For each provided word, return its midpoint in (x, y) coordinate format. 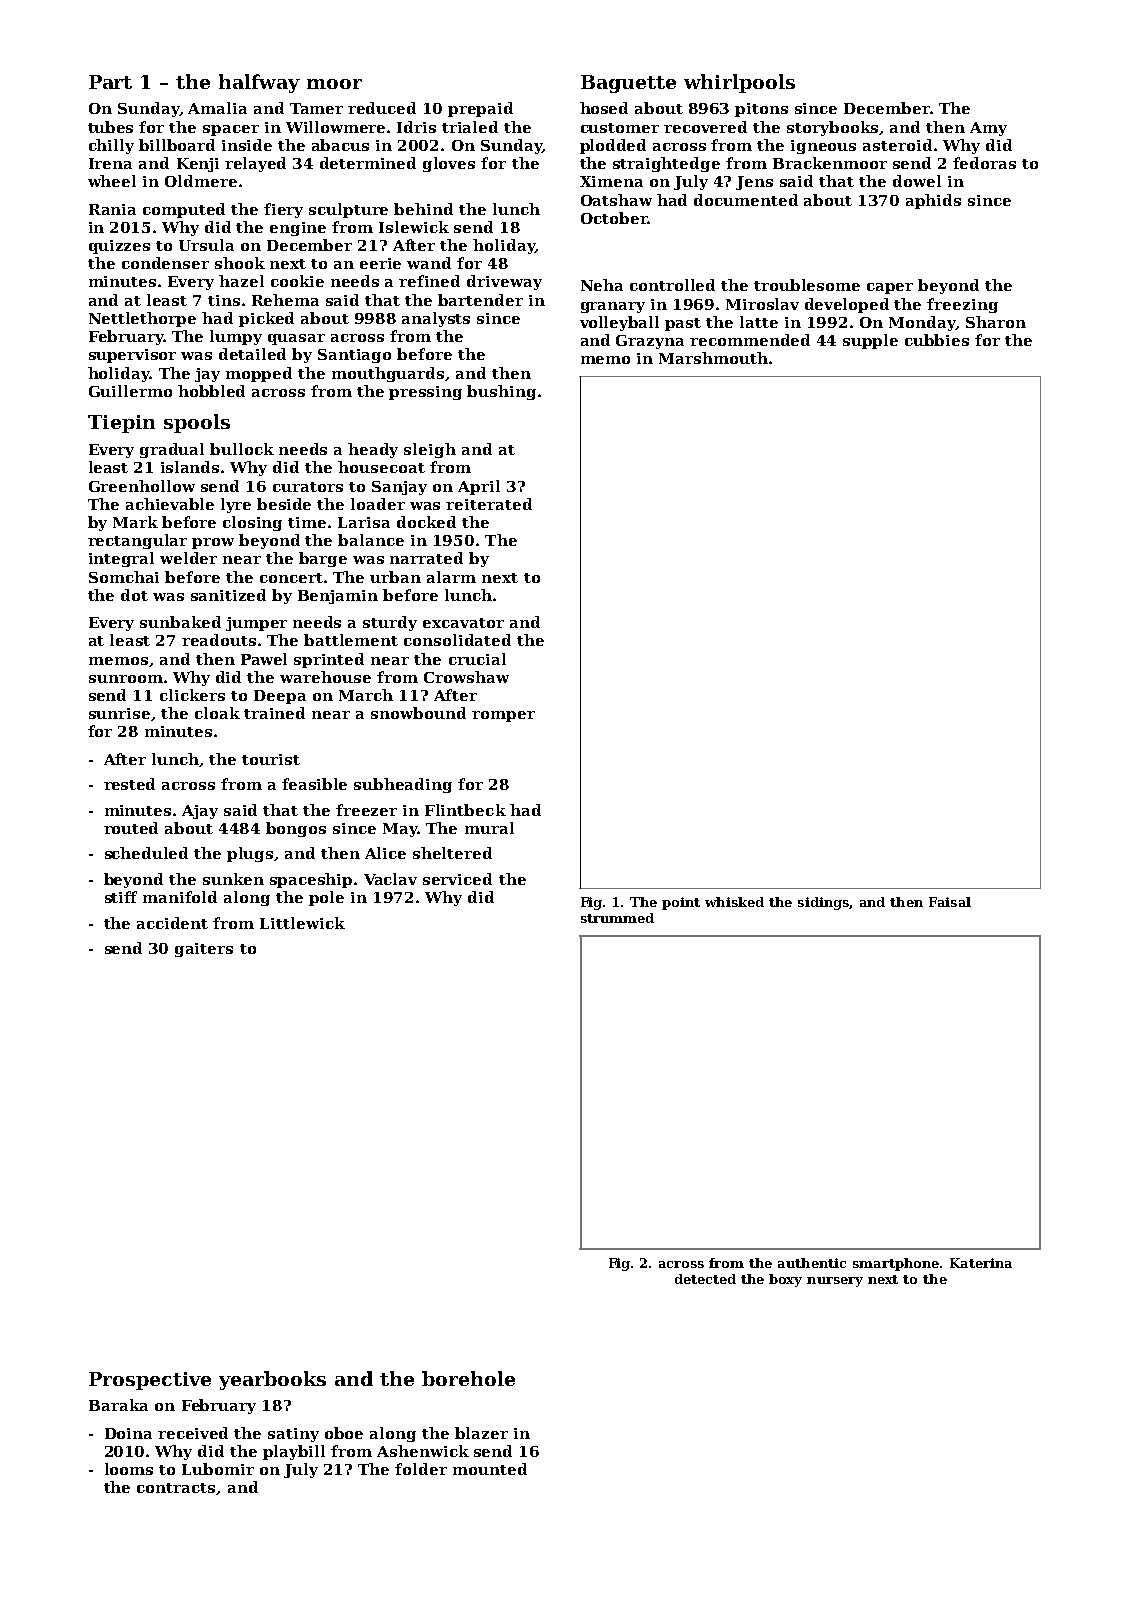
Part (110, 82)
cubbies (937, 340)
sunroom (126, 679)
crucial (477, 659)
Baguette (628, 84)
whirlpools (739, 83)
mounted (490, 1469)
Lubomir (218, 1469)
